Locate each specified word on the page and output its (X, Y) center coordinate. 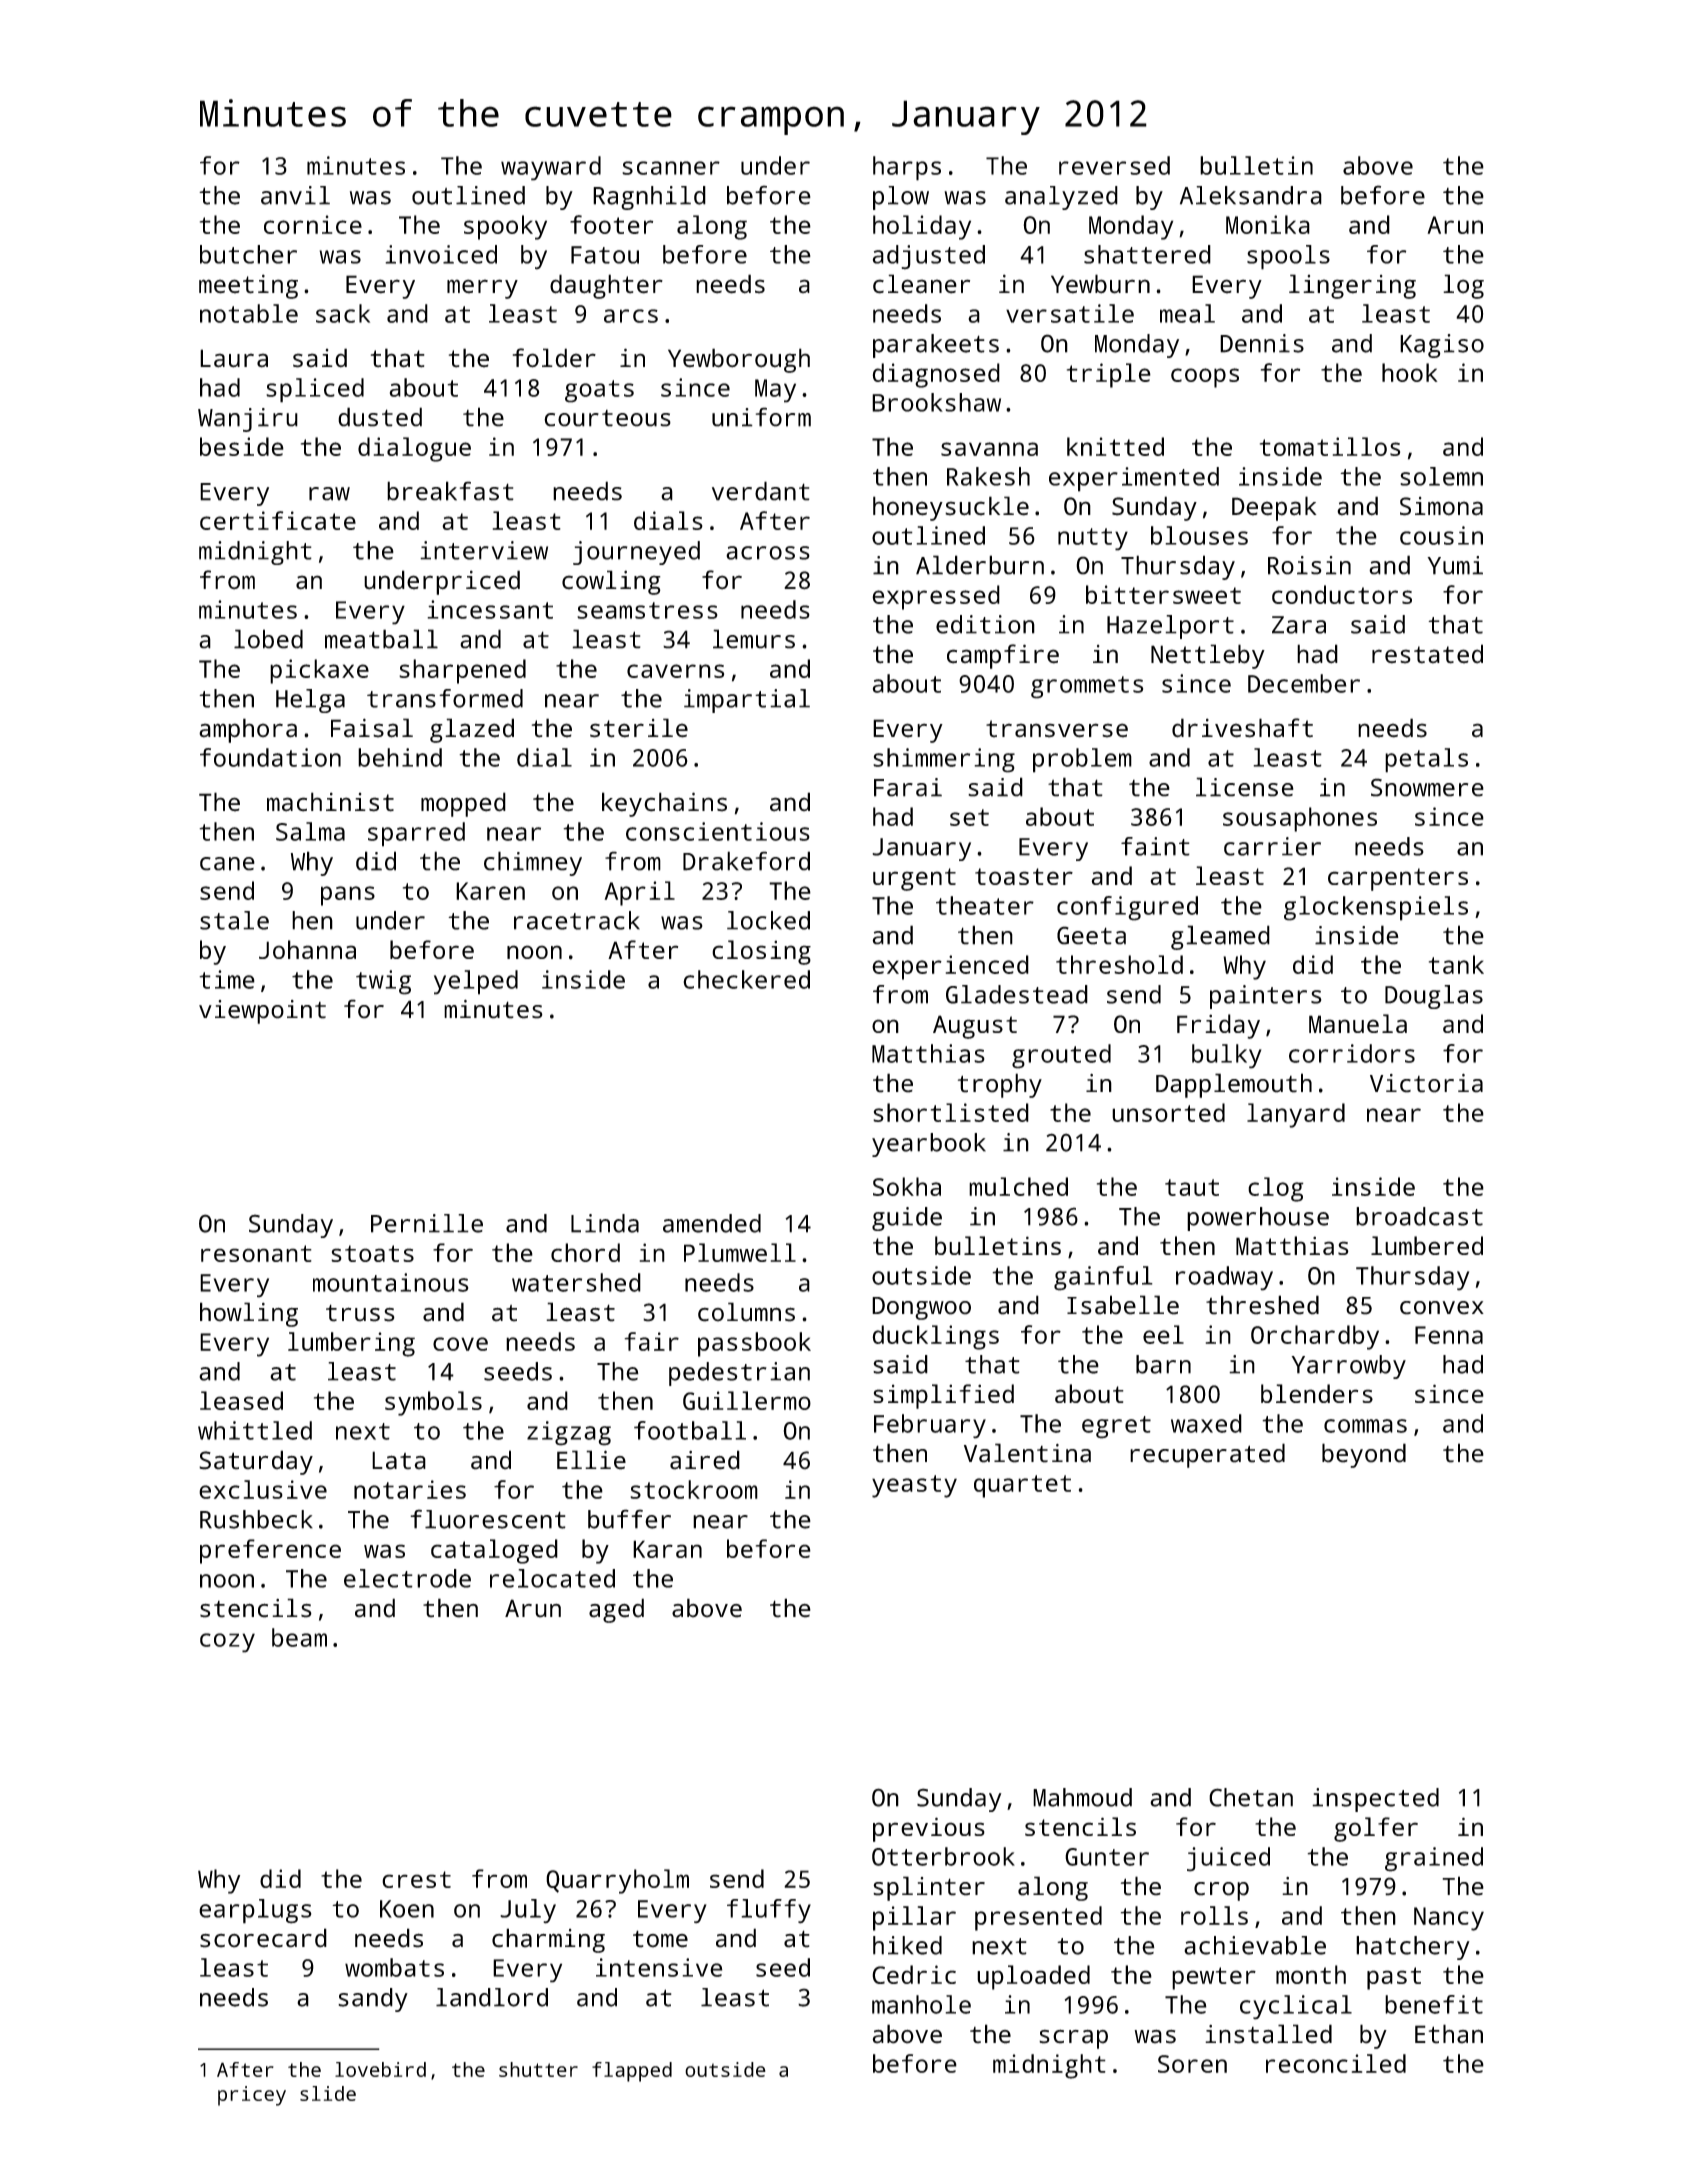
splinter (929, 1888)
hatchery (1413, 1948)
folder (554, 358)
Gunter (1107, 1857)
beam (299, 1637)
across (768, 553)
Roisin (1309, 565)
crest (416, 1879)
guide (907, 1219)
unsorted (1168, 1112)
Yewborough (739, 360)
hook (1410, 372)
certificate (278, 520)
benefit (1434, 2004)
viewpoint (262, 1012)
